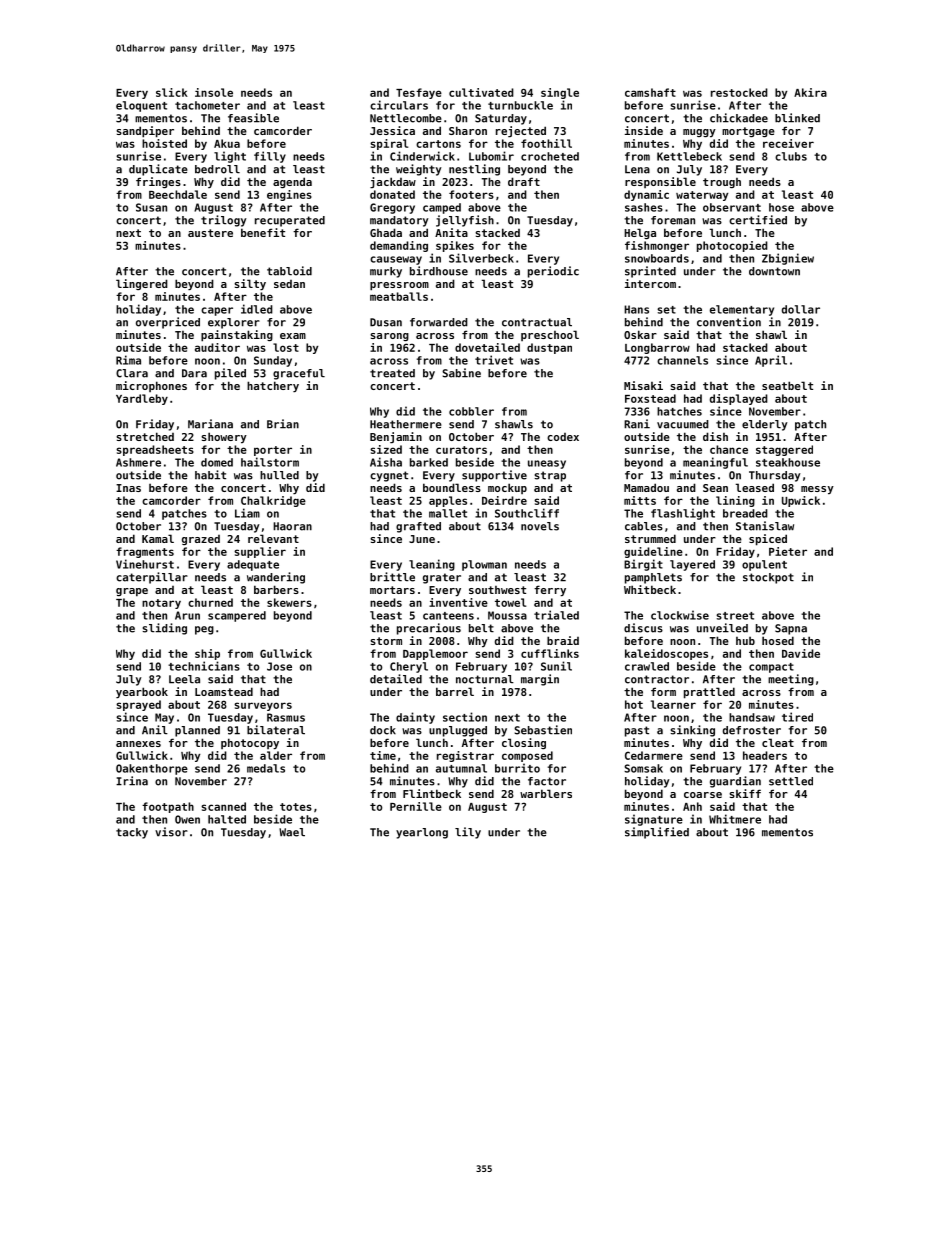 The height and width of the image is (1233, 952). I want to click on warblers, so click(546, 793).
